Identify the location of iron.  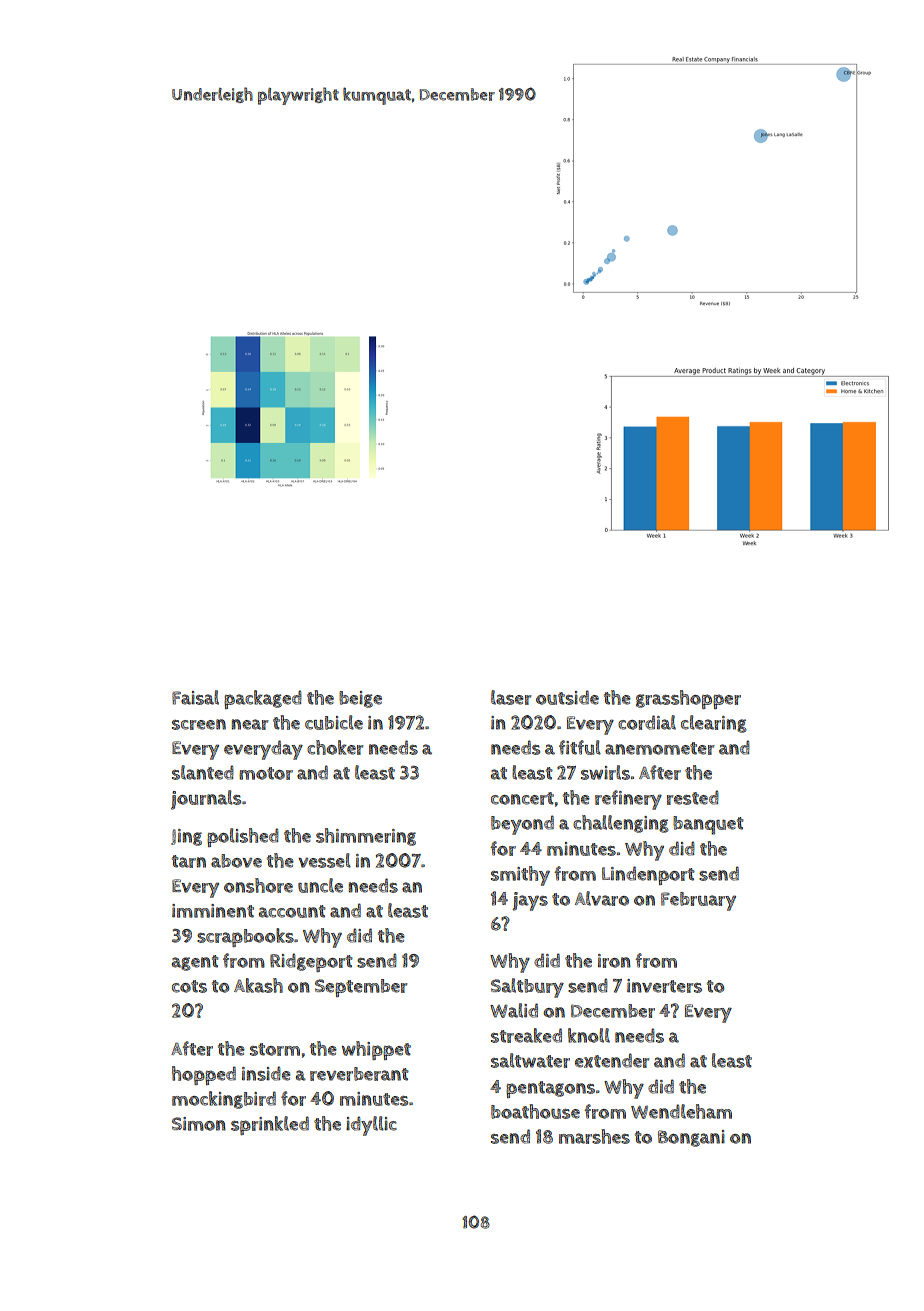
(614, 961).
